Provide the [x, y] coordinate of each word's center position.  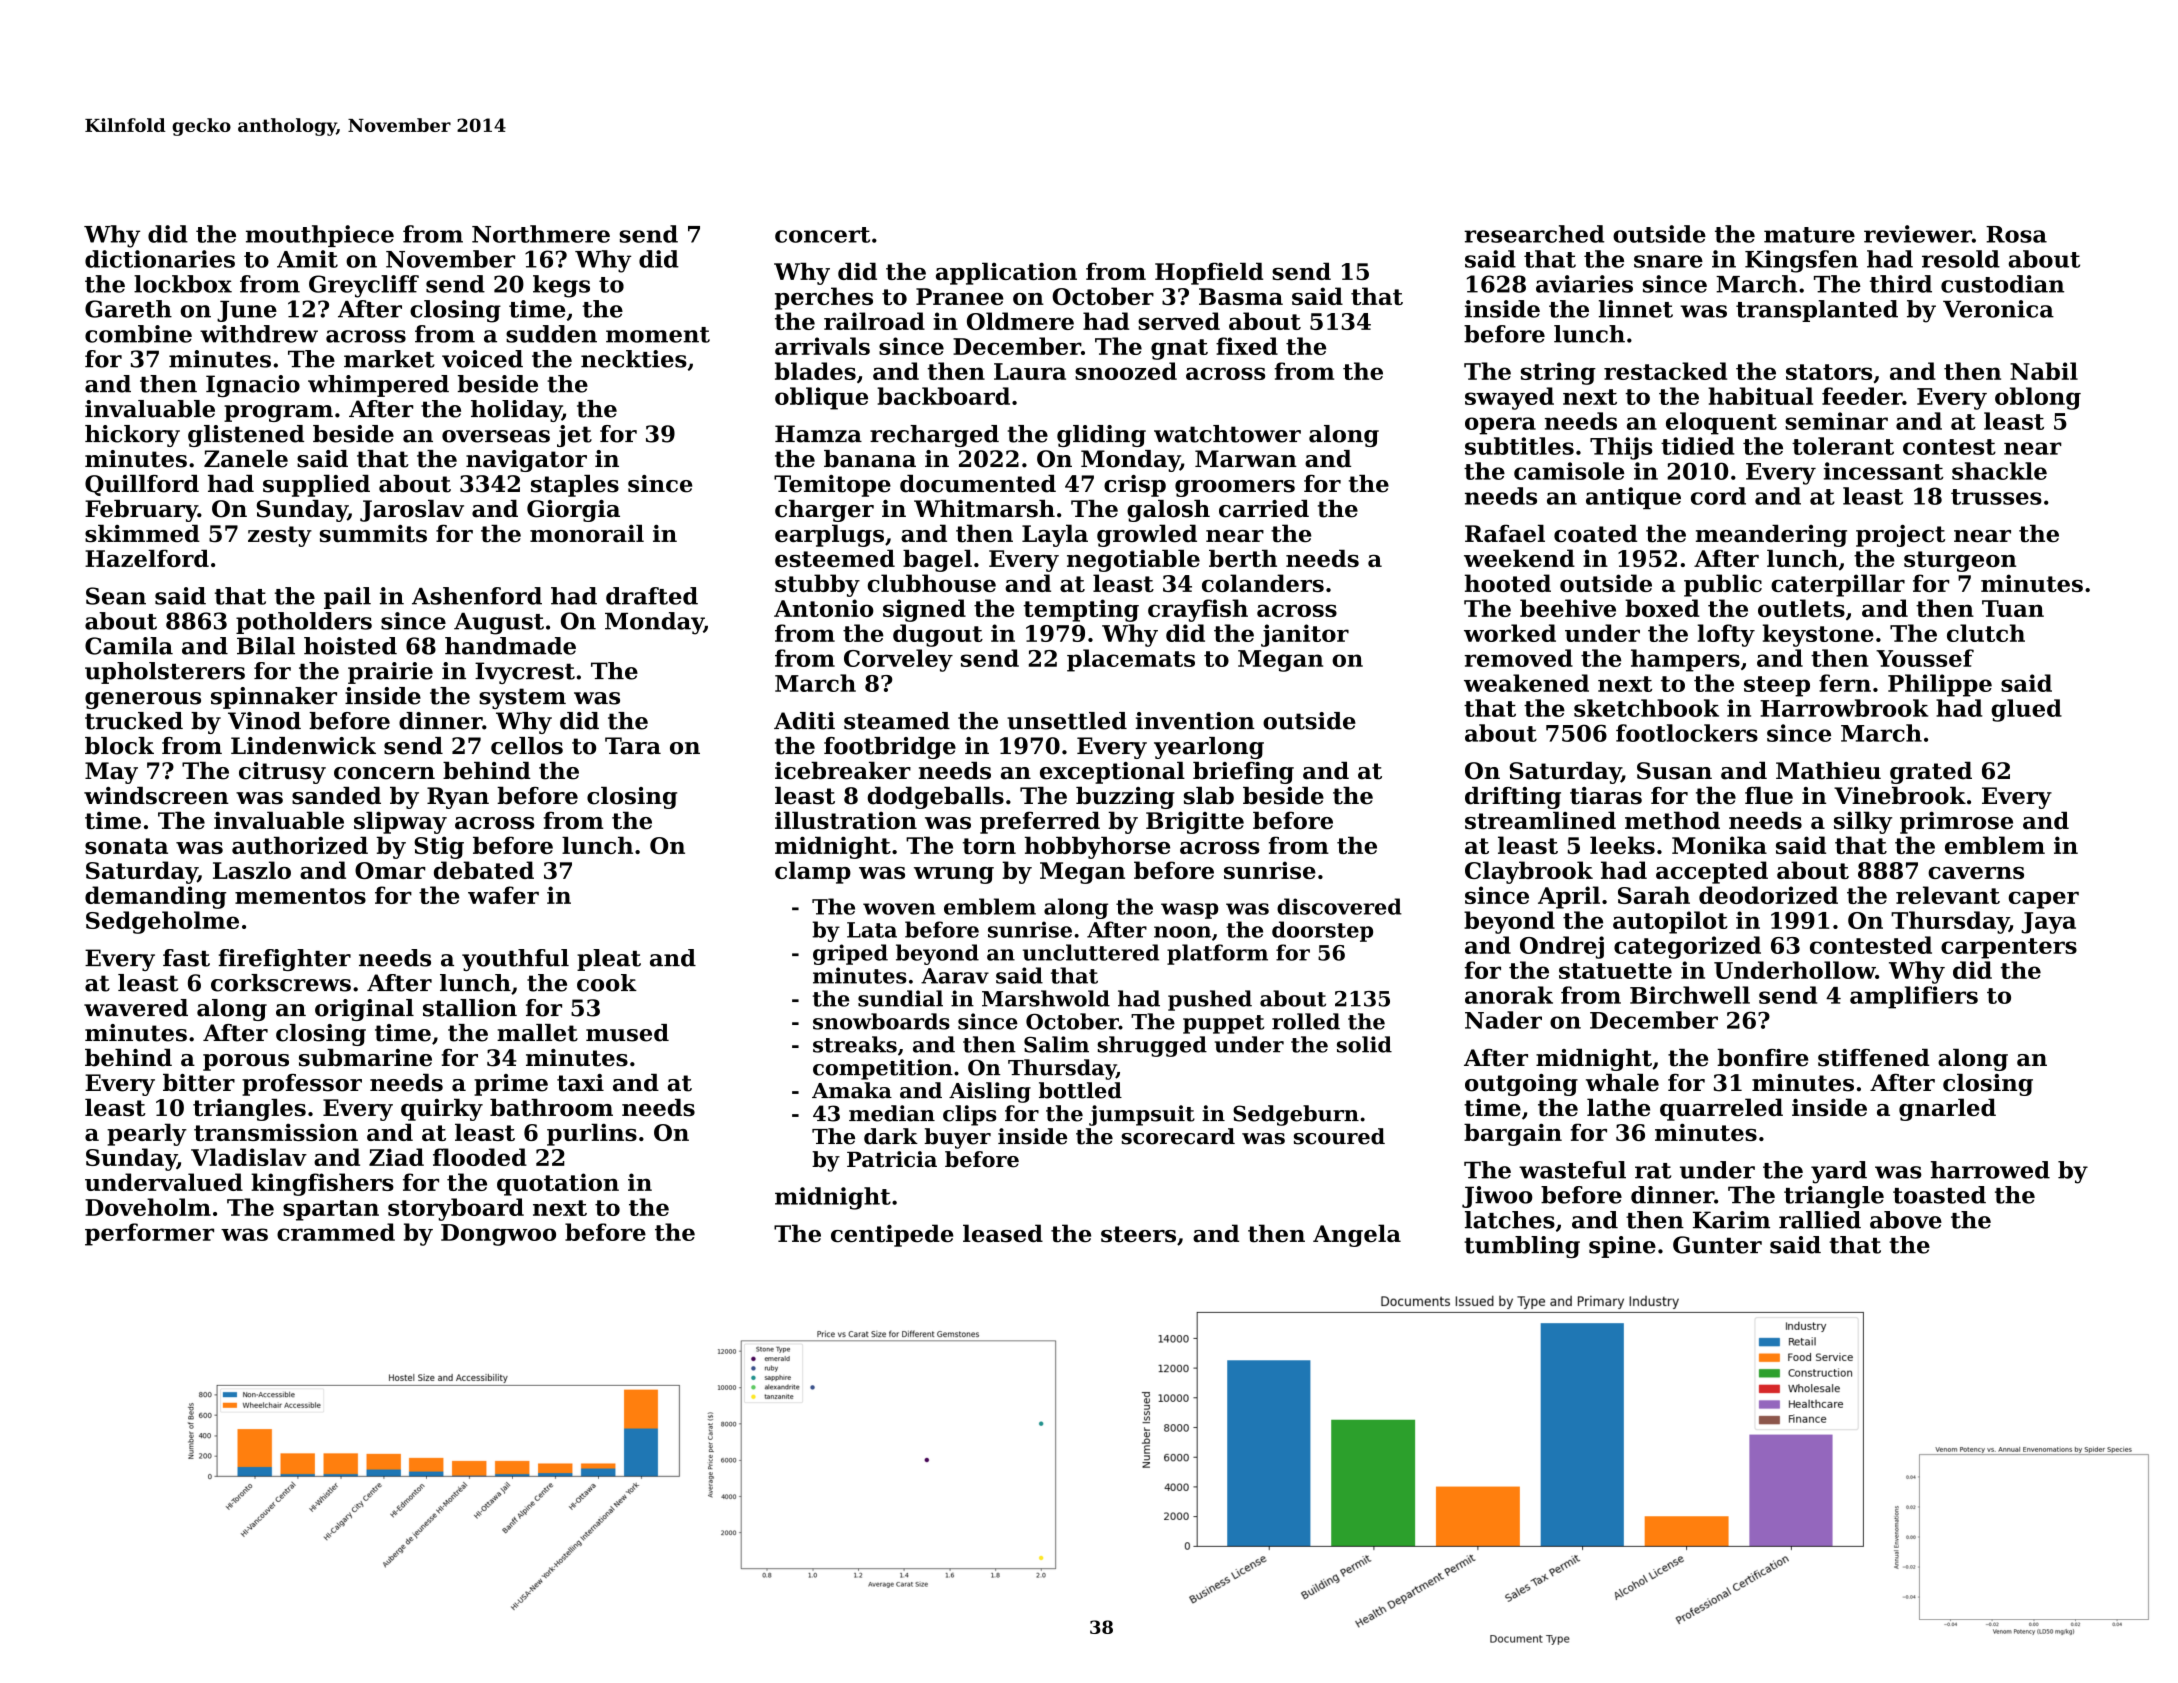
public [1723, 585]
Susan [1674, 771]
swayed [1509, 398]
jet [574, 436]
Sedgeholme [162, 922]
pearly [147, 1134]
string [1558, 373]
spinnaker [274, 698]
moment [658, 335]
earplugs [829, 535]
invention [1195, 721]
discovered [1339, 906]
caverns [1976, 873]
